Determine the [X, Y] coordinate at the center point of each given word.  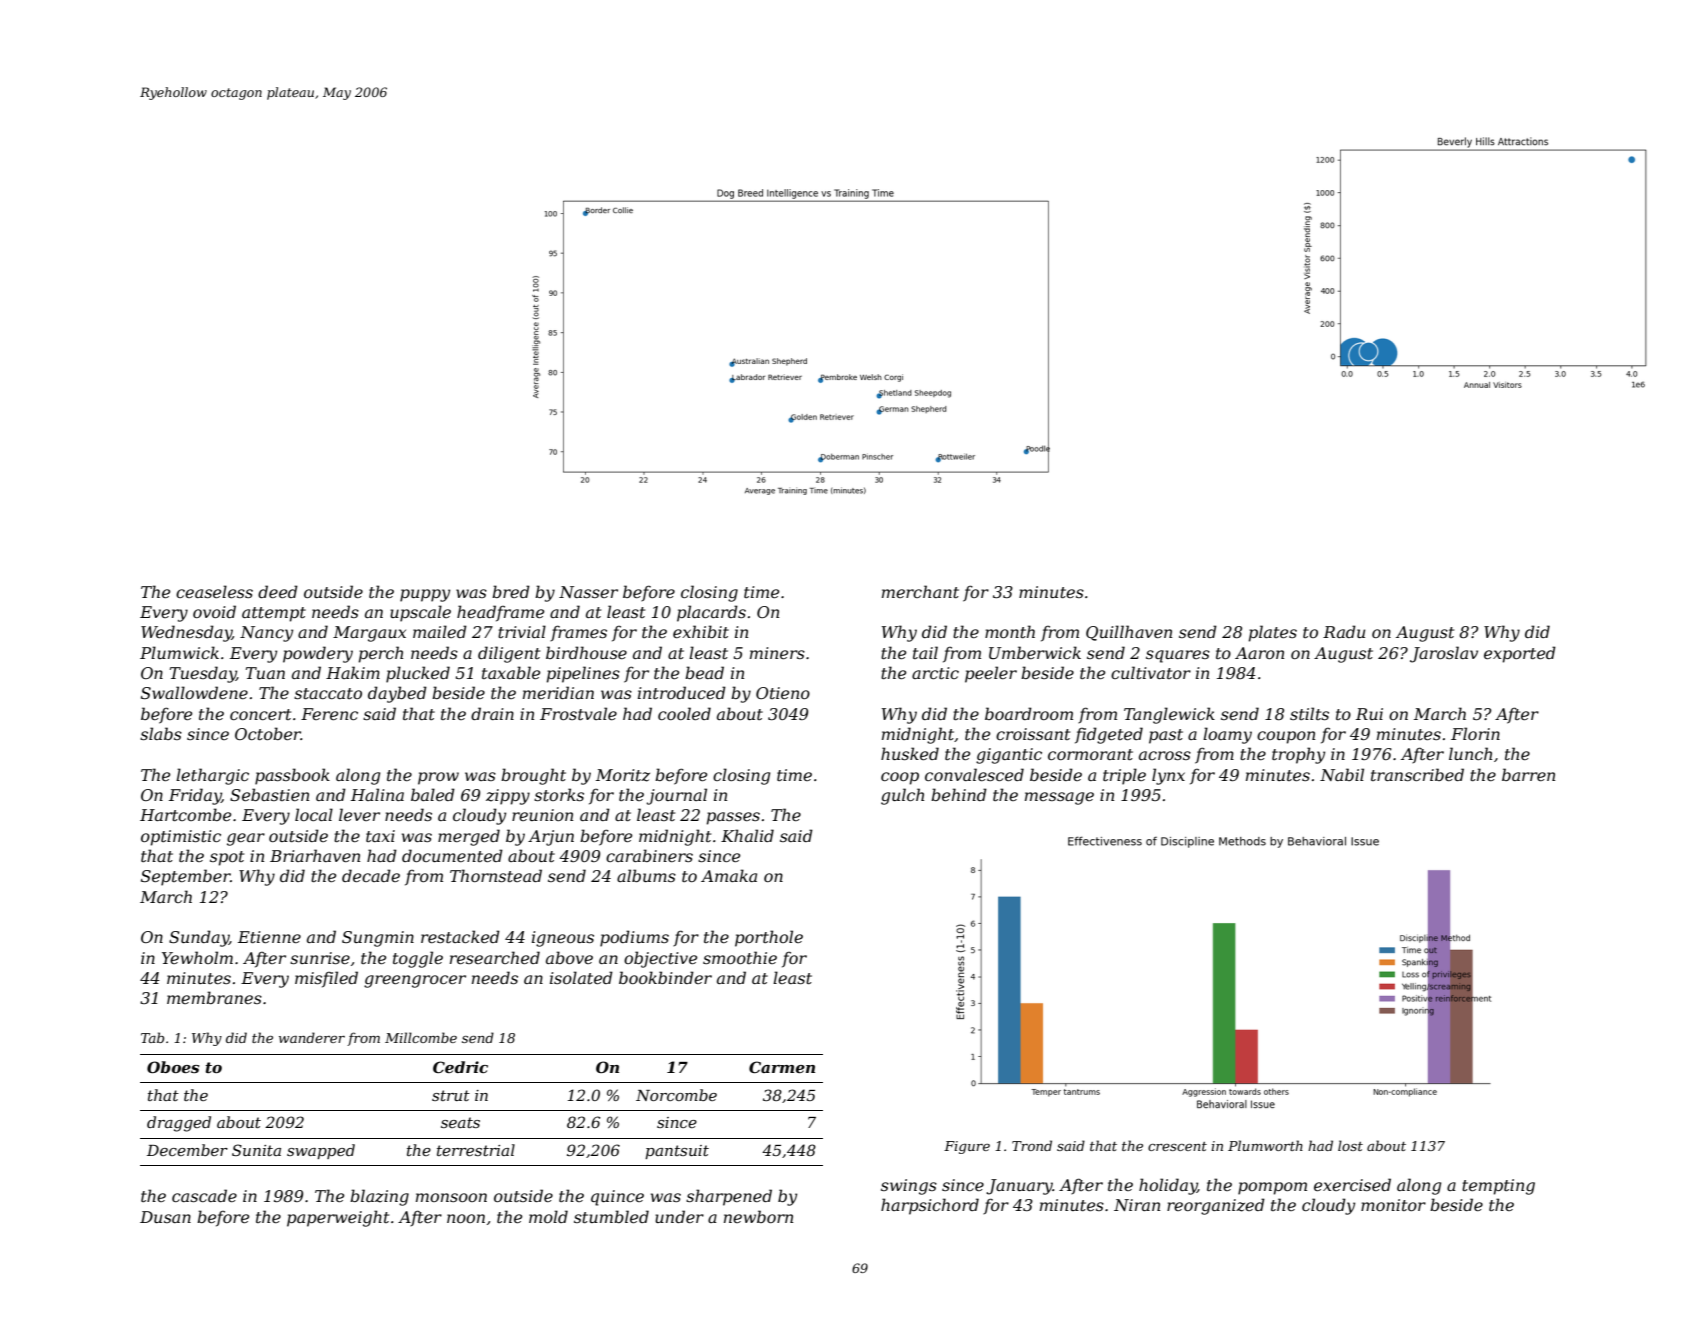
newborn [758, 1216]
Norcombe [676, 1095]
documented [452, 855]
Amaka [729, 875]
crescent [1177, 1146]
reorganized [1216, 1206]
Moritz [623, 775]
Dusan [165, 1217]
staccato [328, 693]
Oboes [173, 1067]
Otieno [783, 693]
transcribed [1417, 774]
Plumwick [179, 652]
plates [1273, 633]
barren [1528, 774]
